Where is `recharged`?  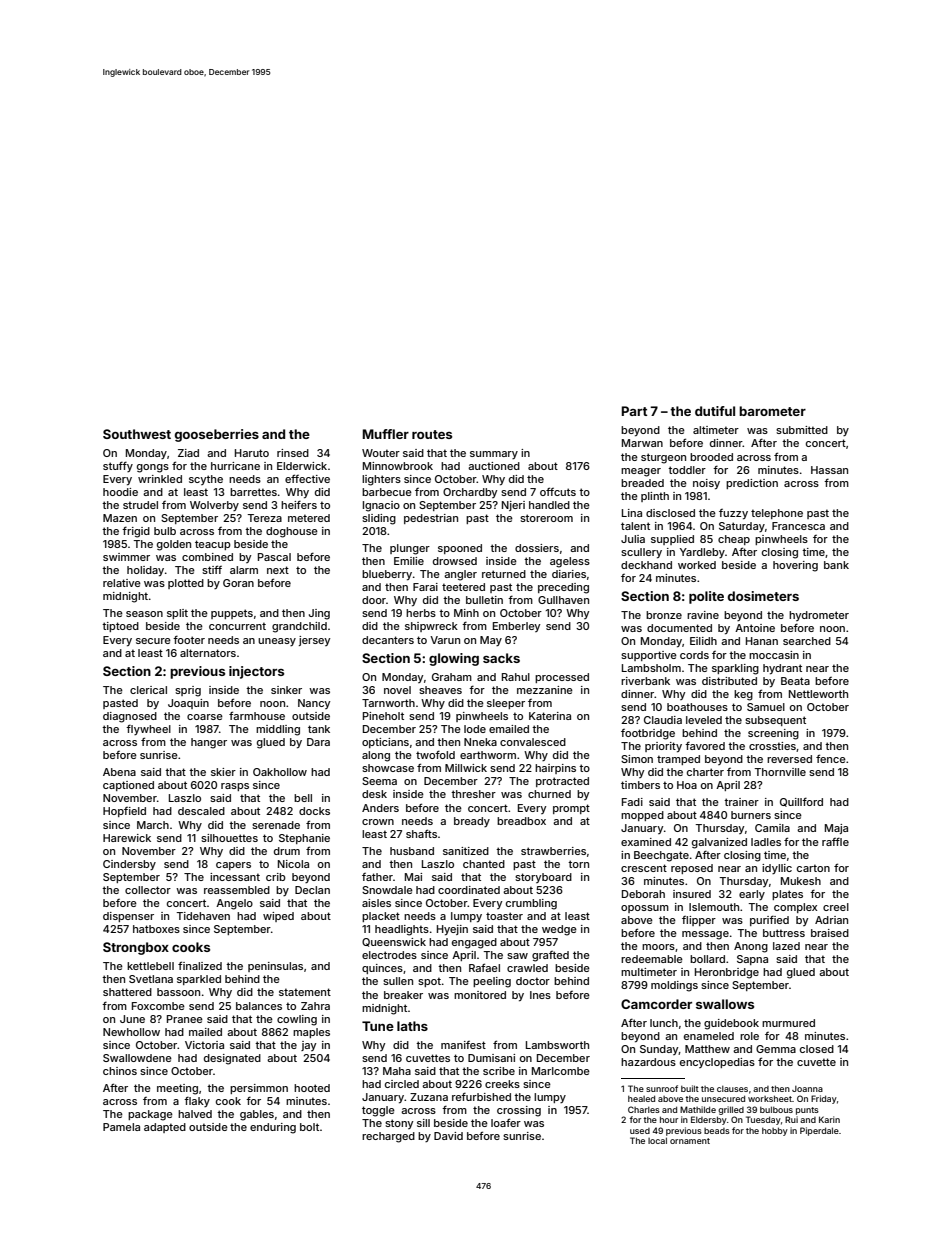
recharged is located at coordinates (388, 1137).
